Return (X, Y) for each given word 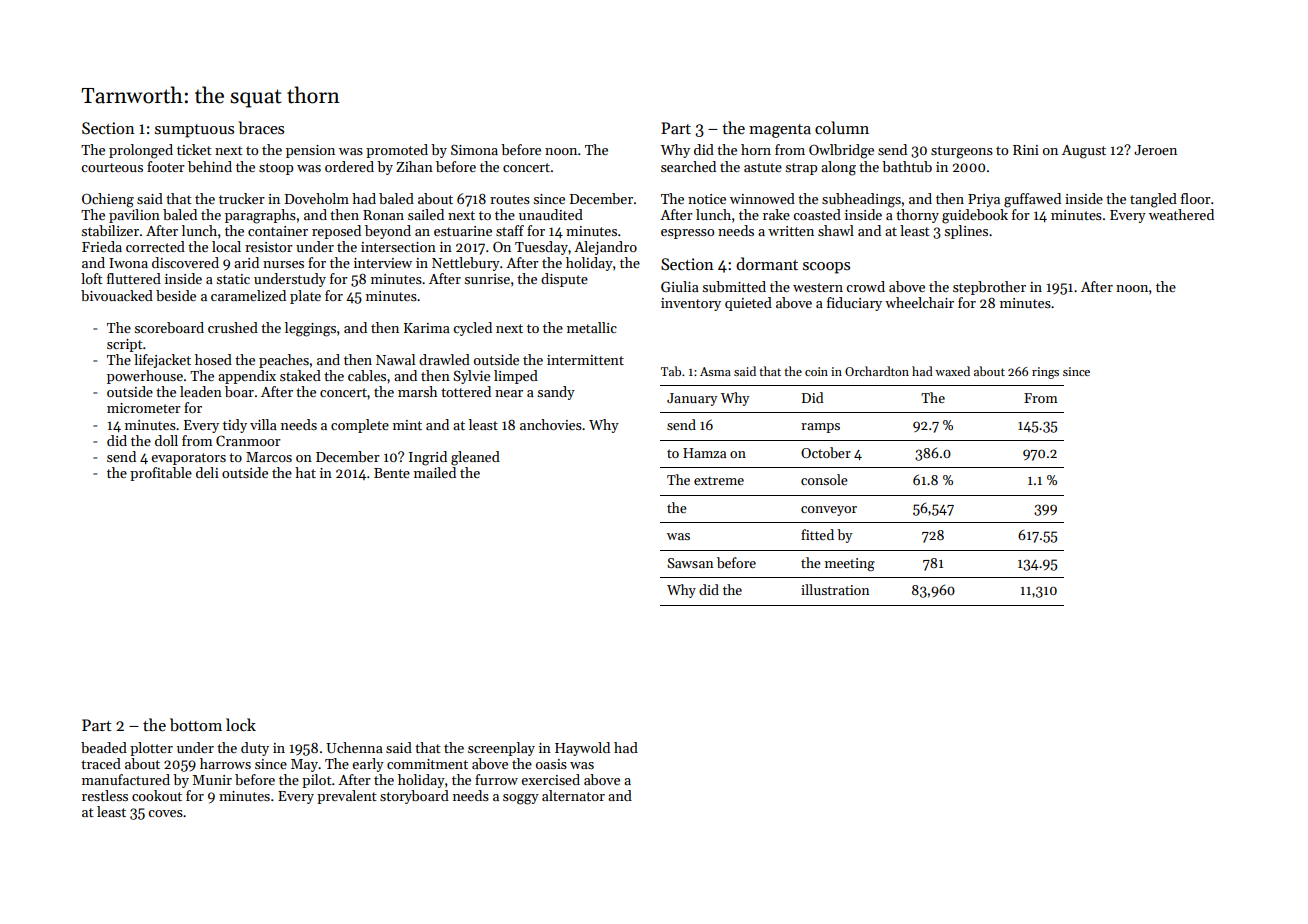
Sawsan (690, 563)
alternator (573, 795)
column (842, 127)
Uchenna (354, 747)
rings (1045, 373)
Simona (474, 150)
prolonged (141, 151)
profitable (161, 474)
